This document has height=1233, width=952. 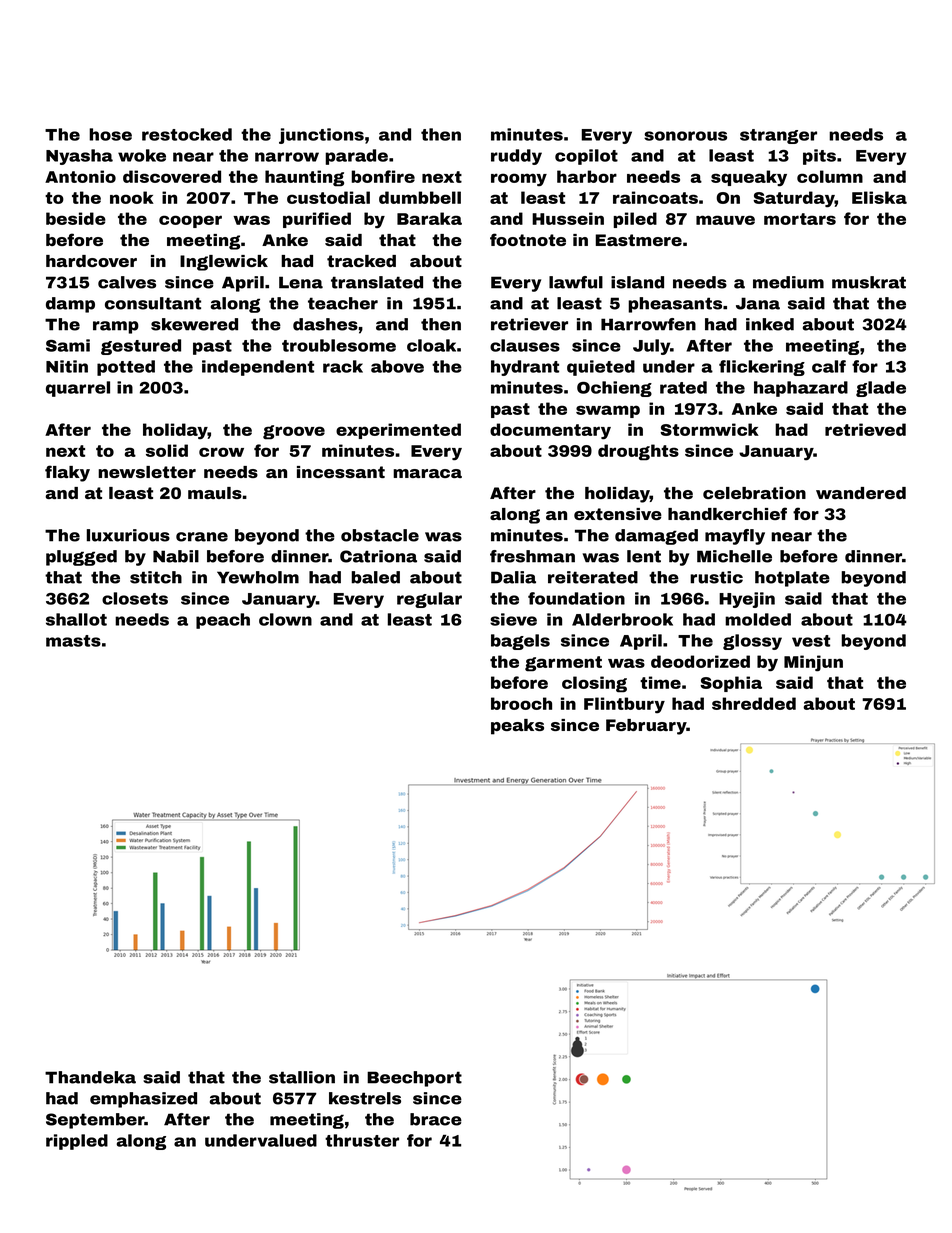 What do you see at coordinates (156, 577) in the document?
I see `stitch` at bounding box center [156, 577].
